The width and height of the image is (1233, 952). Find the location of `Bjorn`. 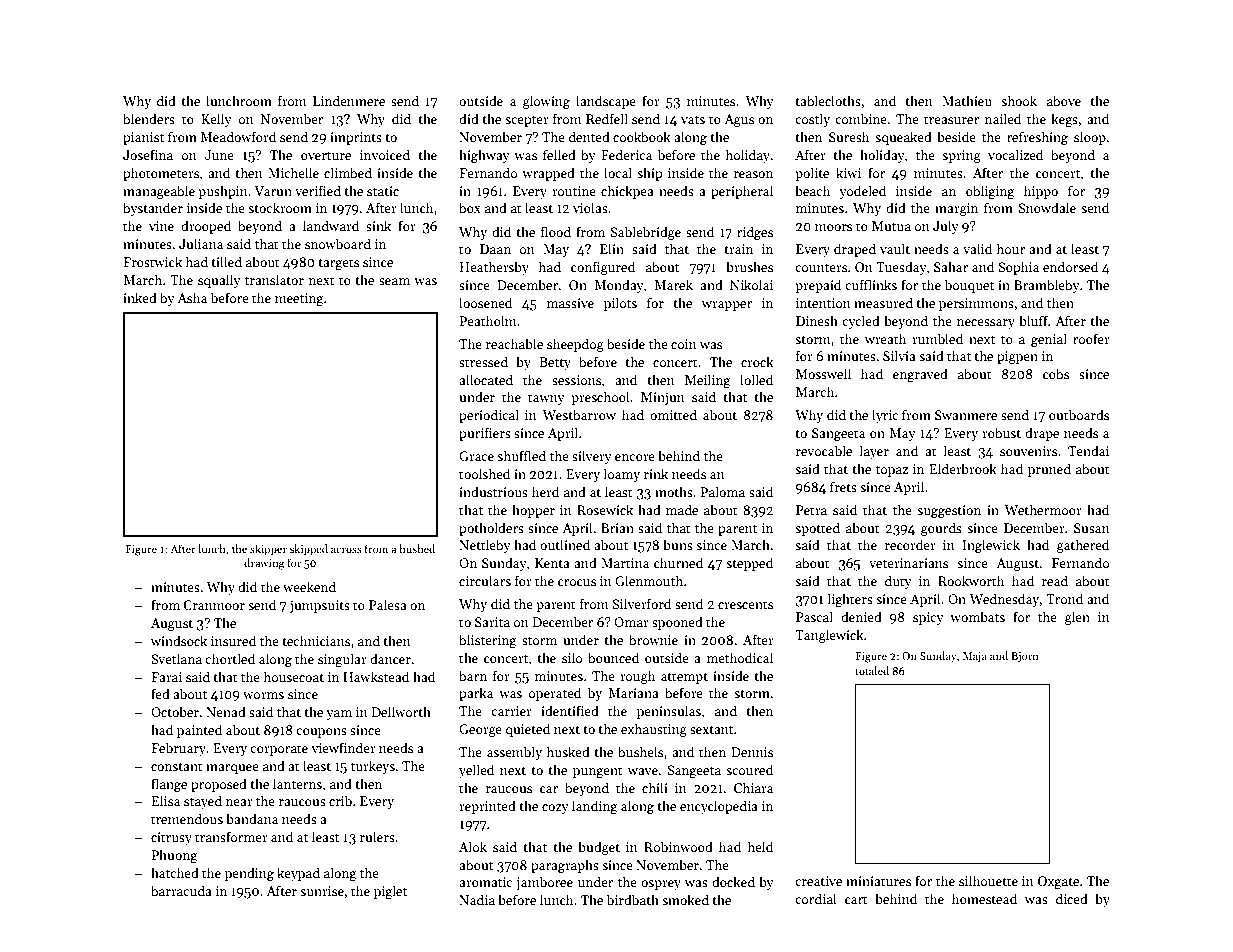

Bjorn is located at coordinates (1024, 657).
